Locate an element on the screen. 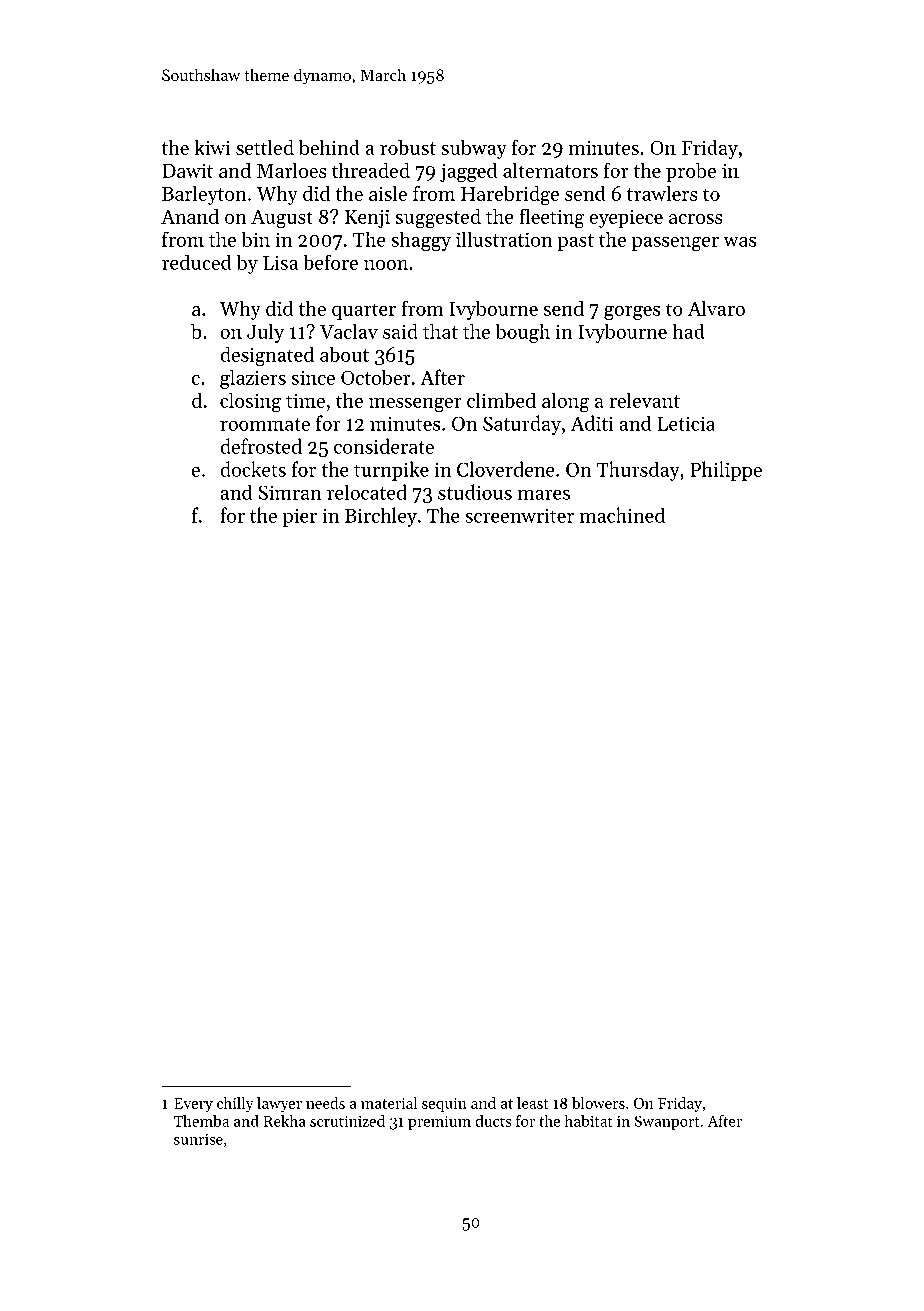  kiwi is located at coordinates (212, 147).
